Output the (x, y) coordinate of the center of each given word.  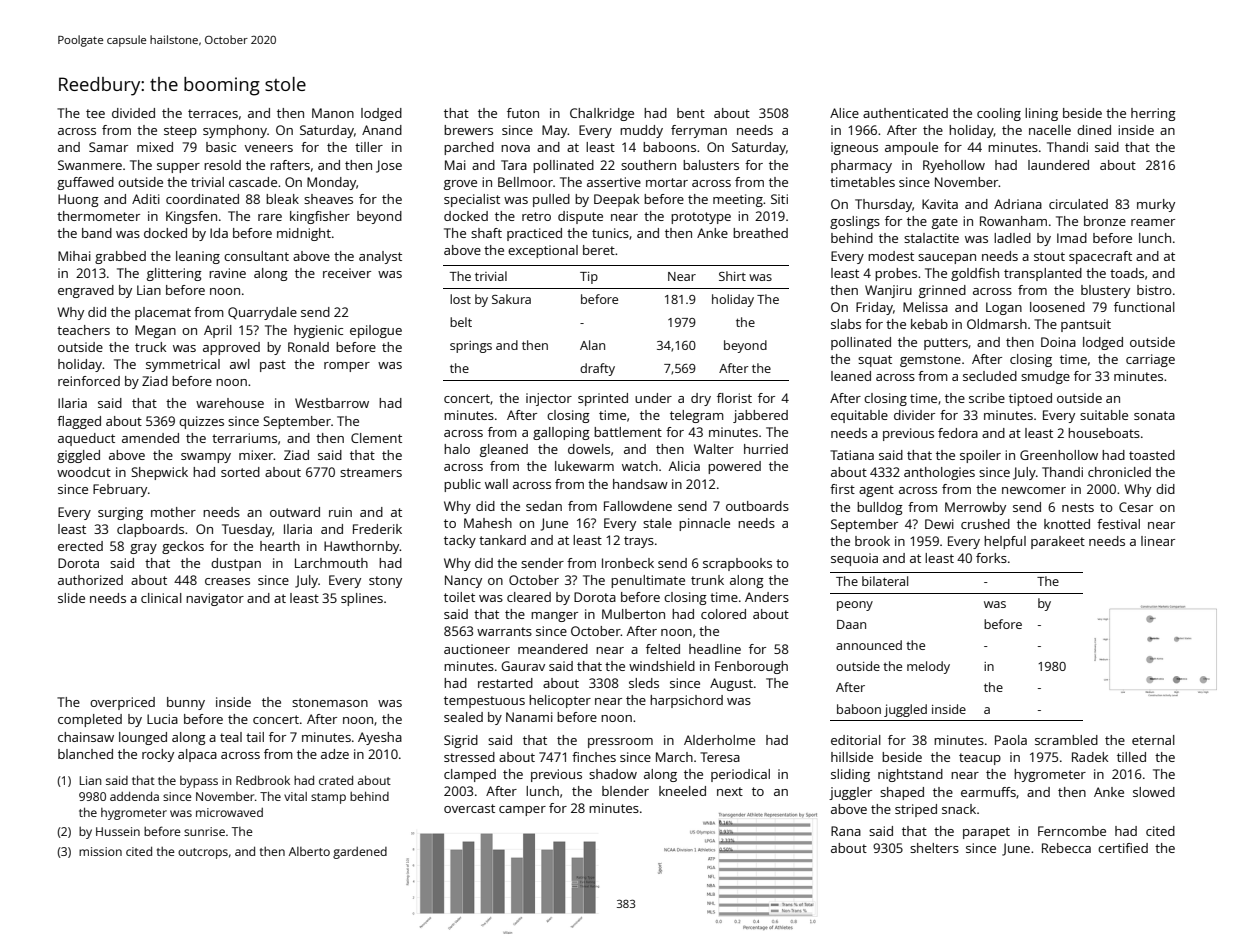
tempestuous (484, 702)
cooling (999, 114)
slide (71, 598)
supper (178, 168)
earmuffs (988, 792)
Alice (844, 113)
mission (100, 851)
